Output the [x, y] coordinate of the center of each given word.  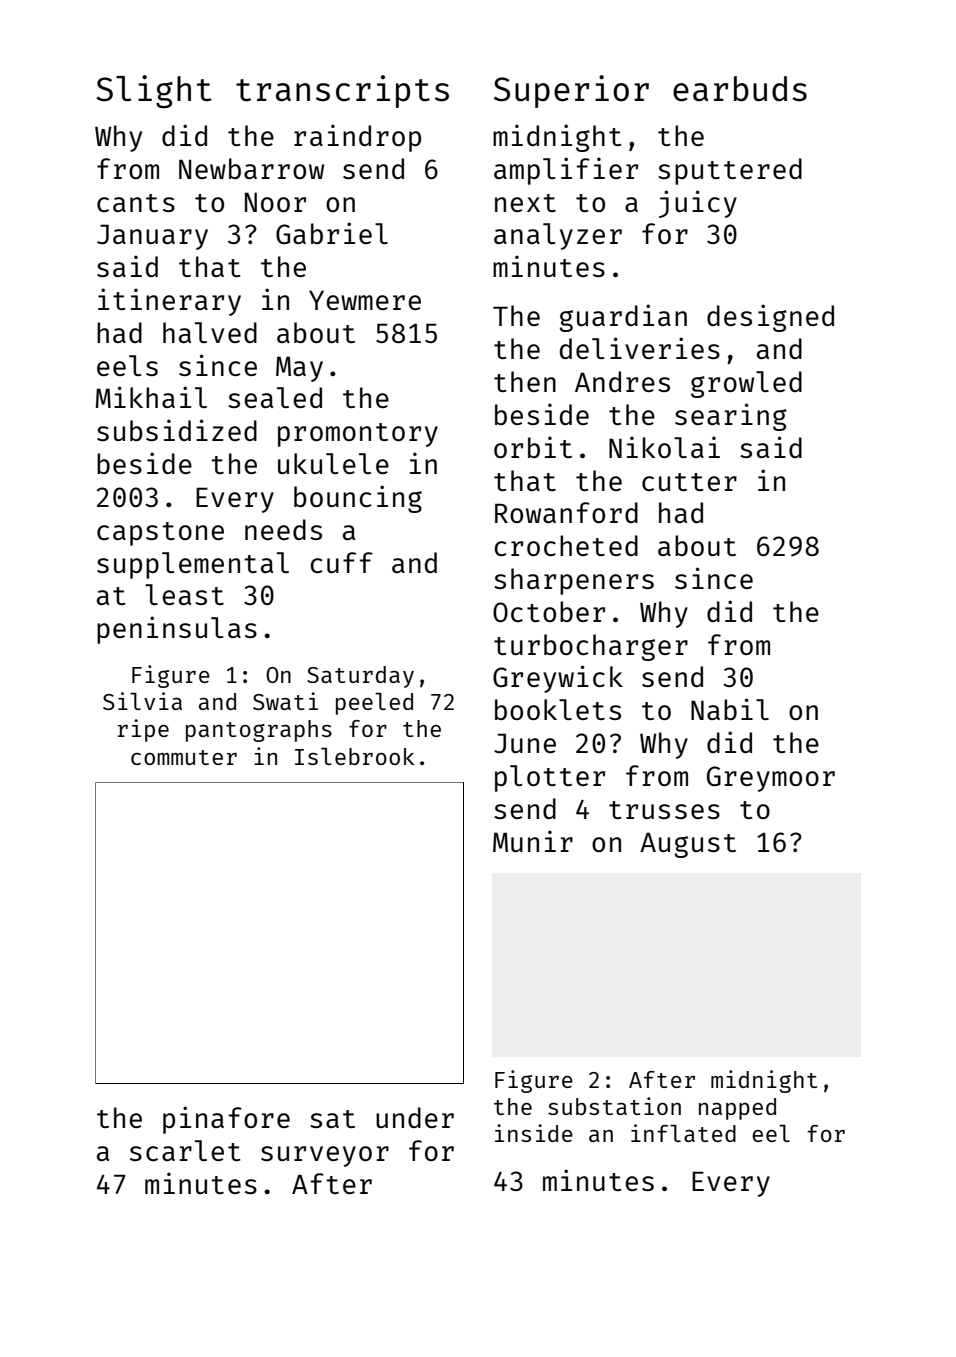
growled [746, 384]
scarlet [185, 1150]
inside [534, 1133]
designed [770, 318]
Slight [154, 92]
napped [737, 1109]
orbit [533, 447]
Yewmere [365, 300]
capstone [160, 534]
